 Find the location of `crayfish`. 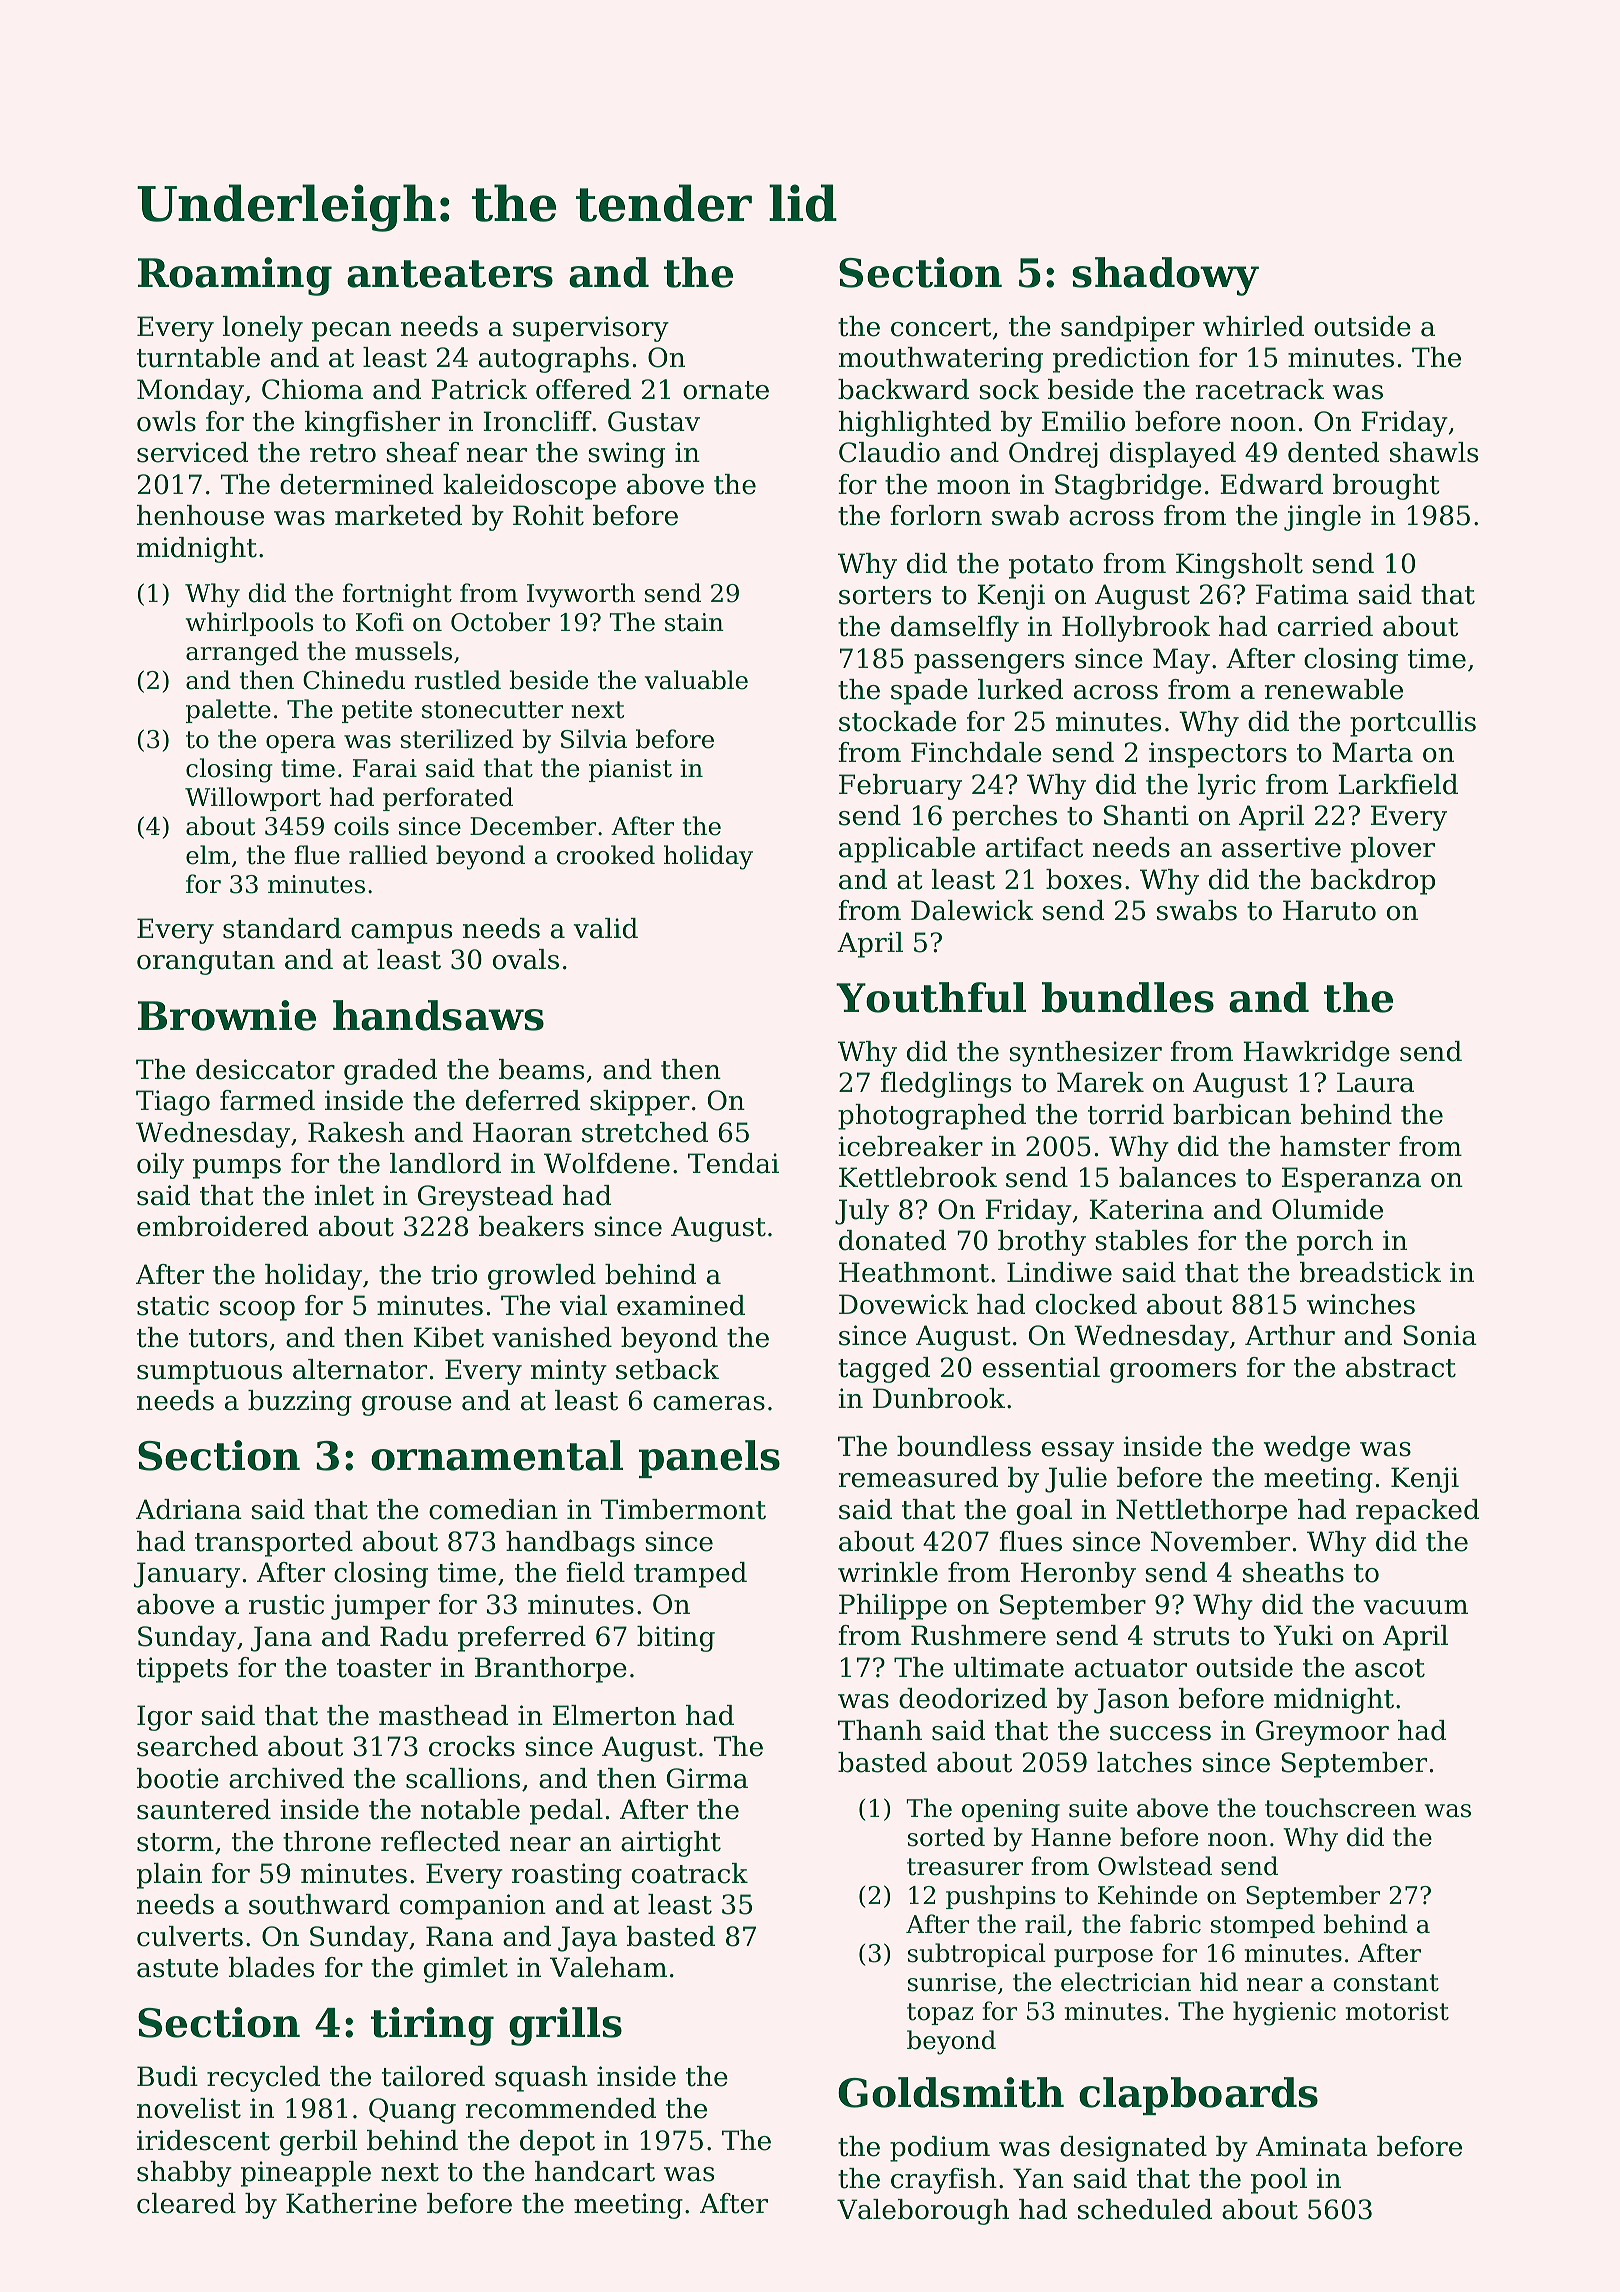

crayfish is located at coordinates (944, 2181).
